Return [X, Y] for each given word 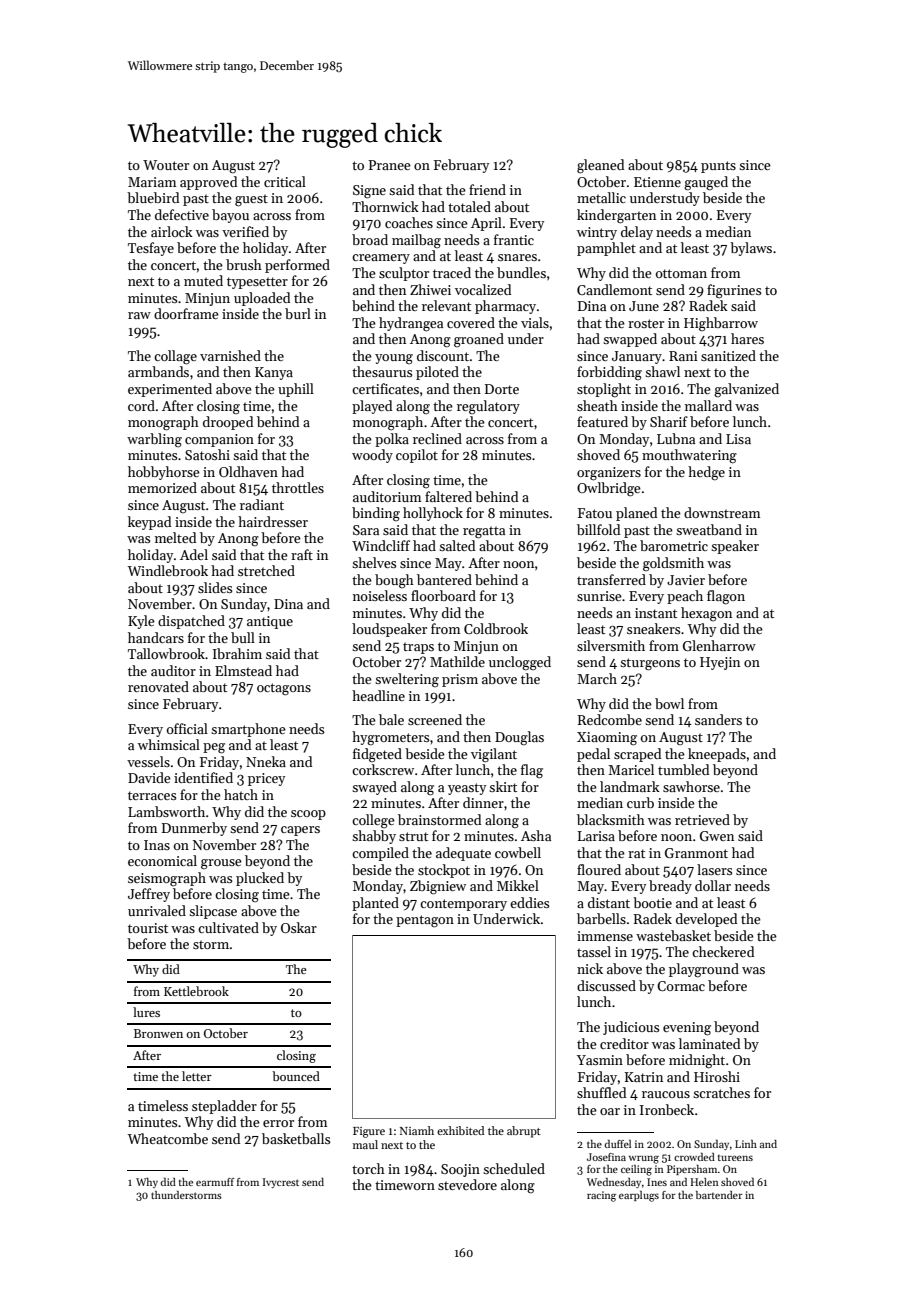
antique [270, 622]
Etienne [657, 182]
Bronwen [158, 1033]
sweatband [709, 529]
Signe [369, 192]
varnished [230, 355]
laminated [709, 1043]
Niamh [417, 1130]
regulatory [488, 407]
